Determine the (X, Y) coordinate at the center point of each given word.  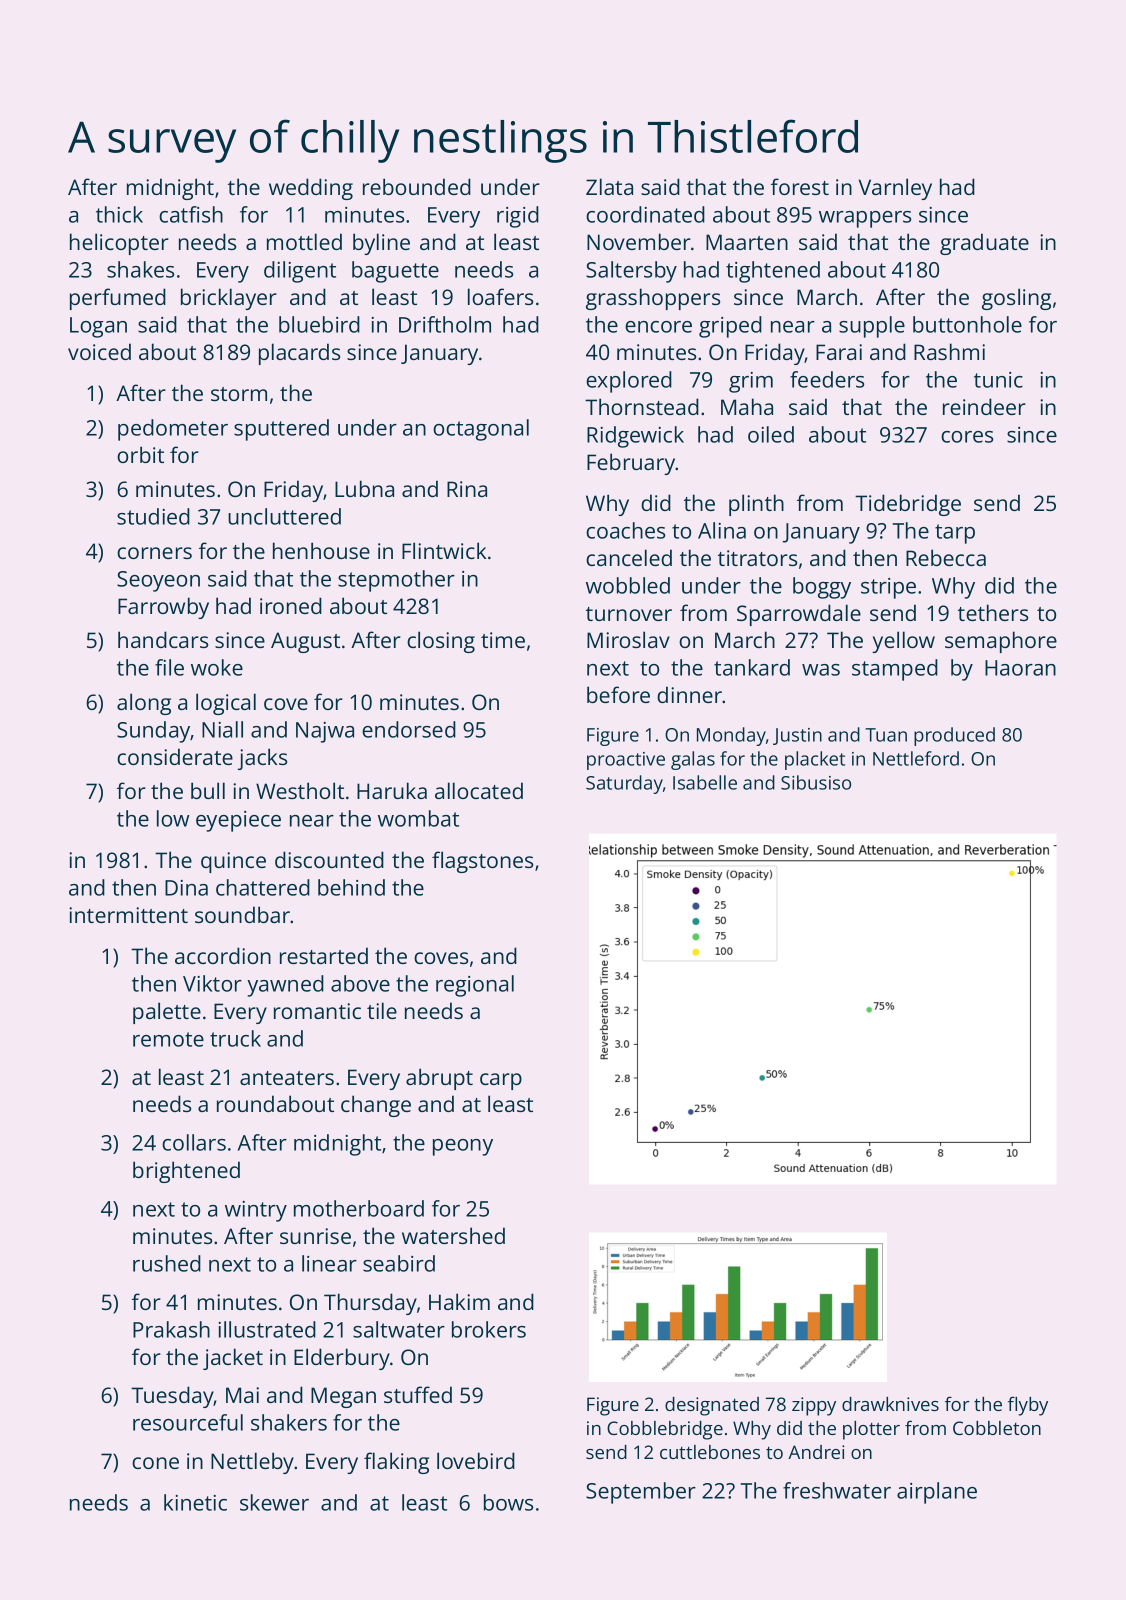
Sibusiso (816, 782)
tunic (998, 380)
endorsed (409, 729)
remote (168, 1039)
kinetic (195, 1502)
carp (501, 1081)
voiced (99, 351)
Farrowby (163, 608)
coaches (625, 530)
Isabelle (705, 782)
